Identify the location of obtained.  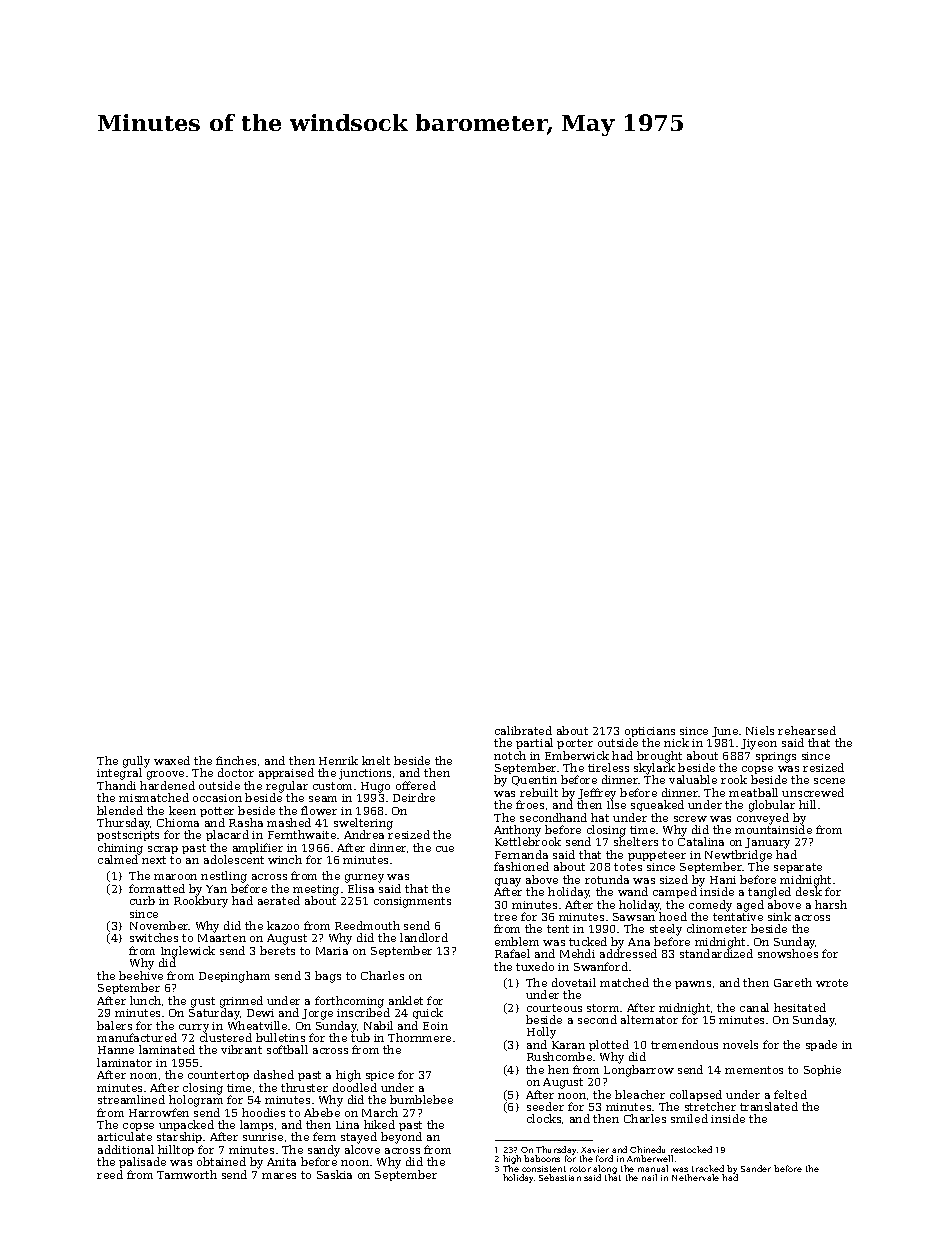
(221, 1161).
